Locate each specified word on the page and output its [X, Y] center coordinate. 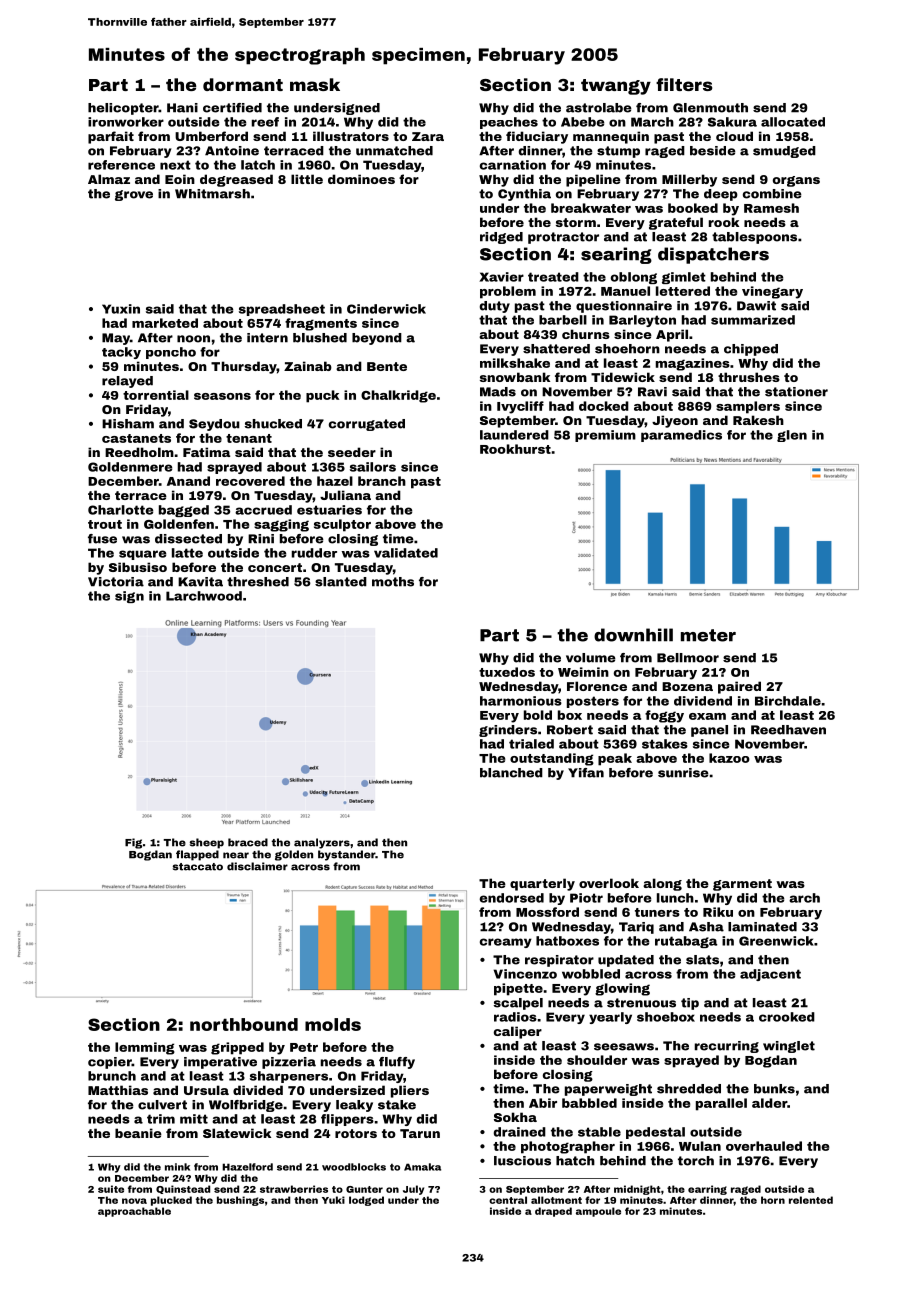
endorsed [511, 898]
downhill [633, 635]
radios [515, 1017]
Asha [706, 927]
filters [684, 84]
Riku [718, 912]
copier [110, 1063]
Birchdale [788, 701]
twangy [616, 87]
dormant [243, 84]
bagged [184, 511]
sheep [207, 843]
